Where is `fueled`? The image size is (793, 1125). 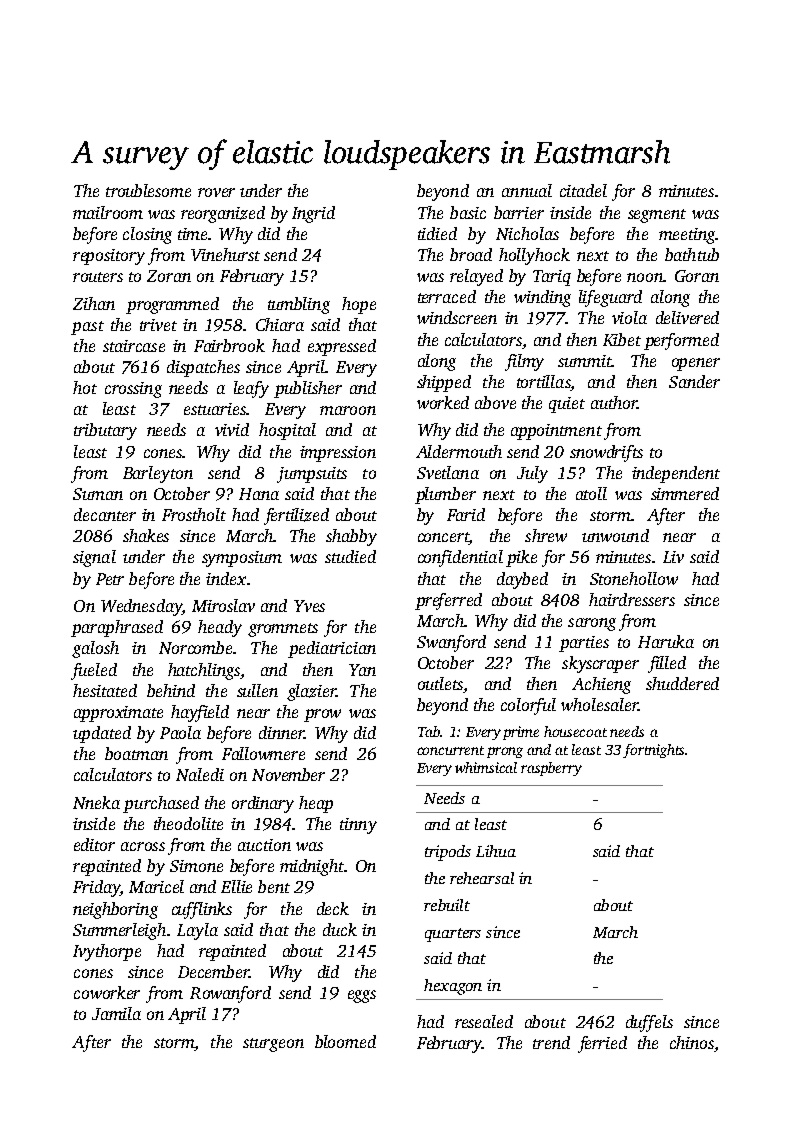
fueled is located at coordinates (94, 671).
